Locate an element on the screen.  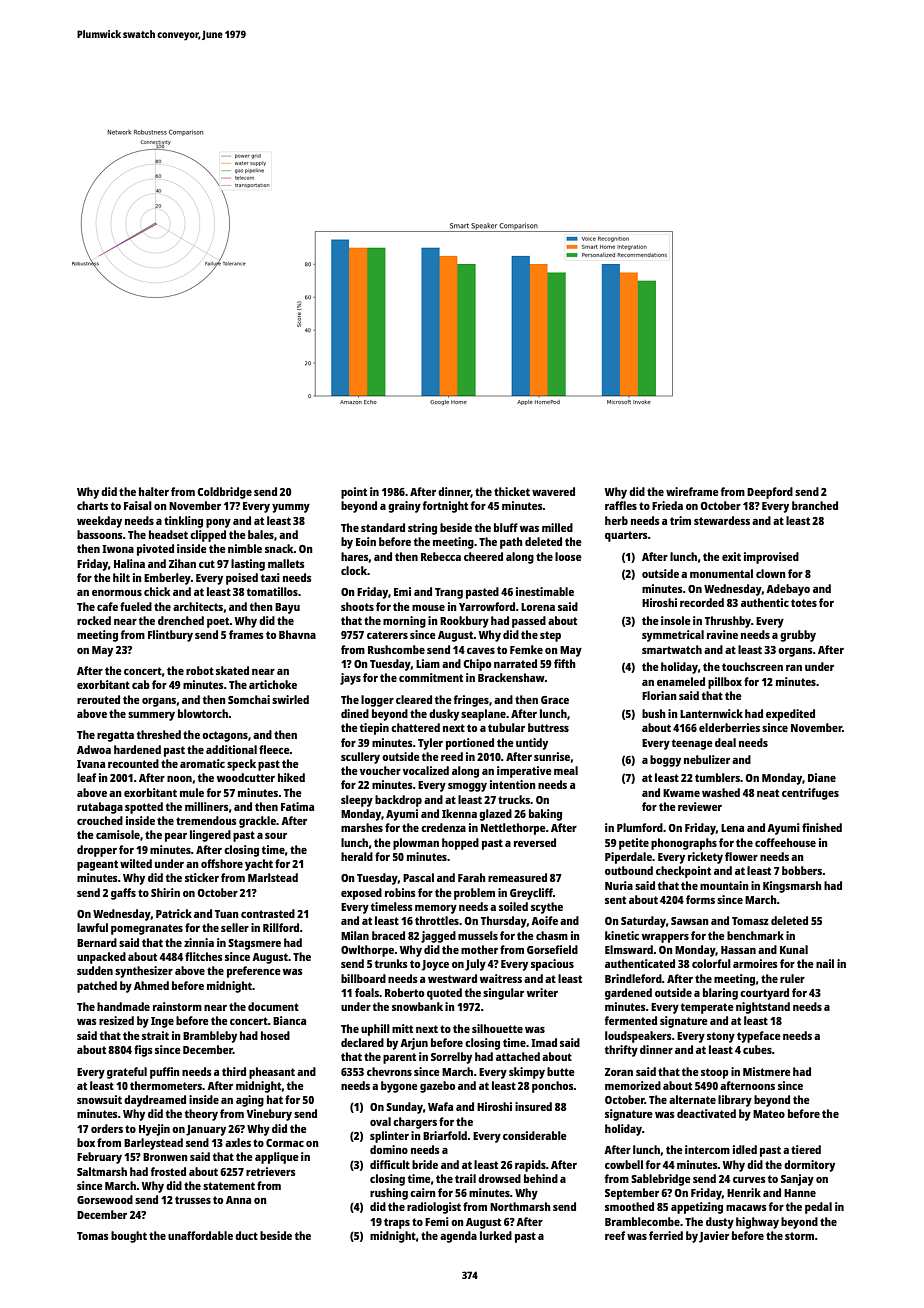
reversed is located at coordinates (535, 842).
